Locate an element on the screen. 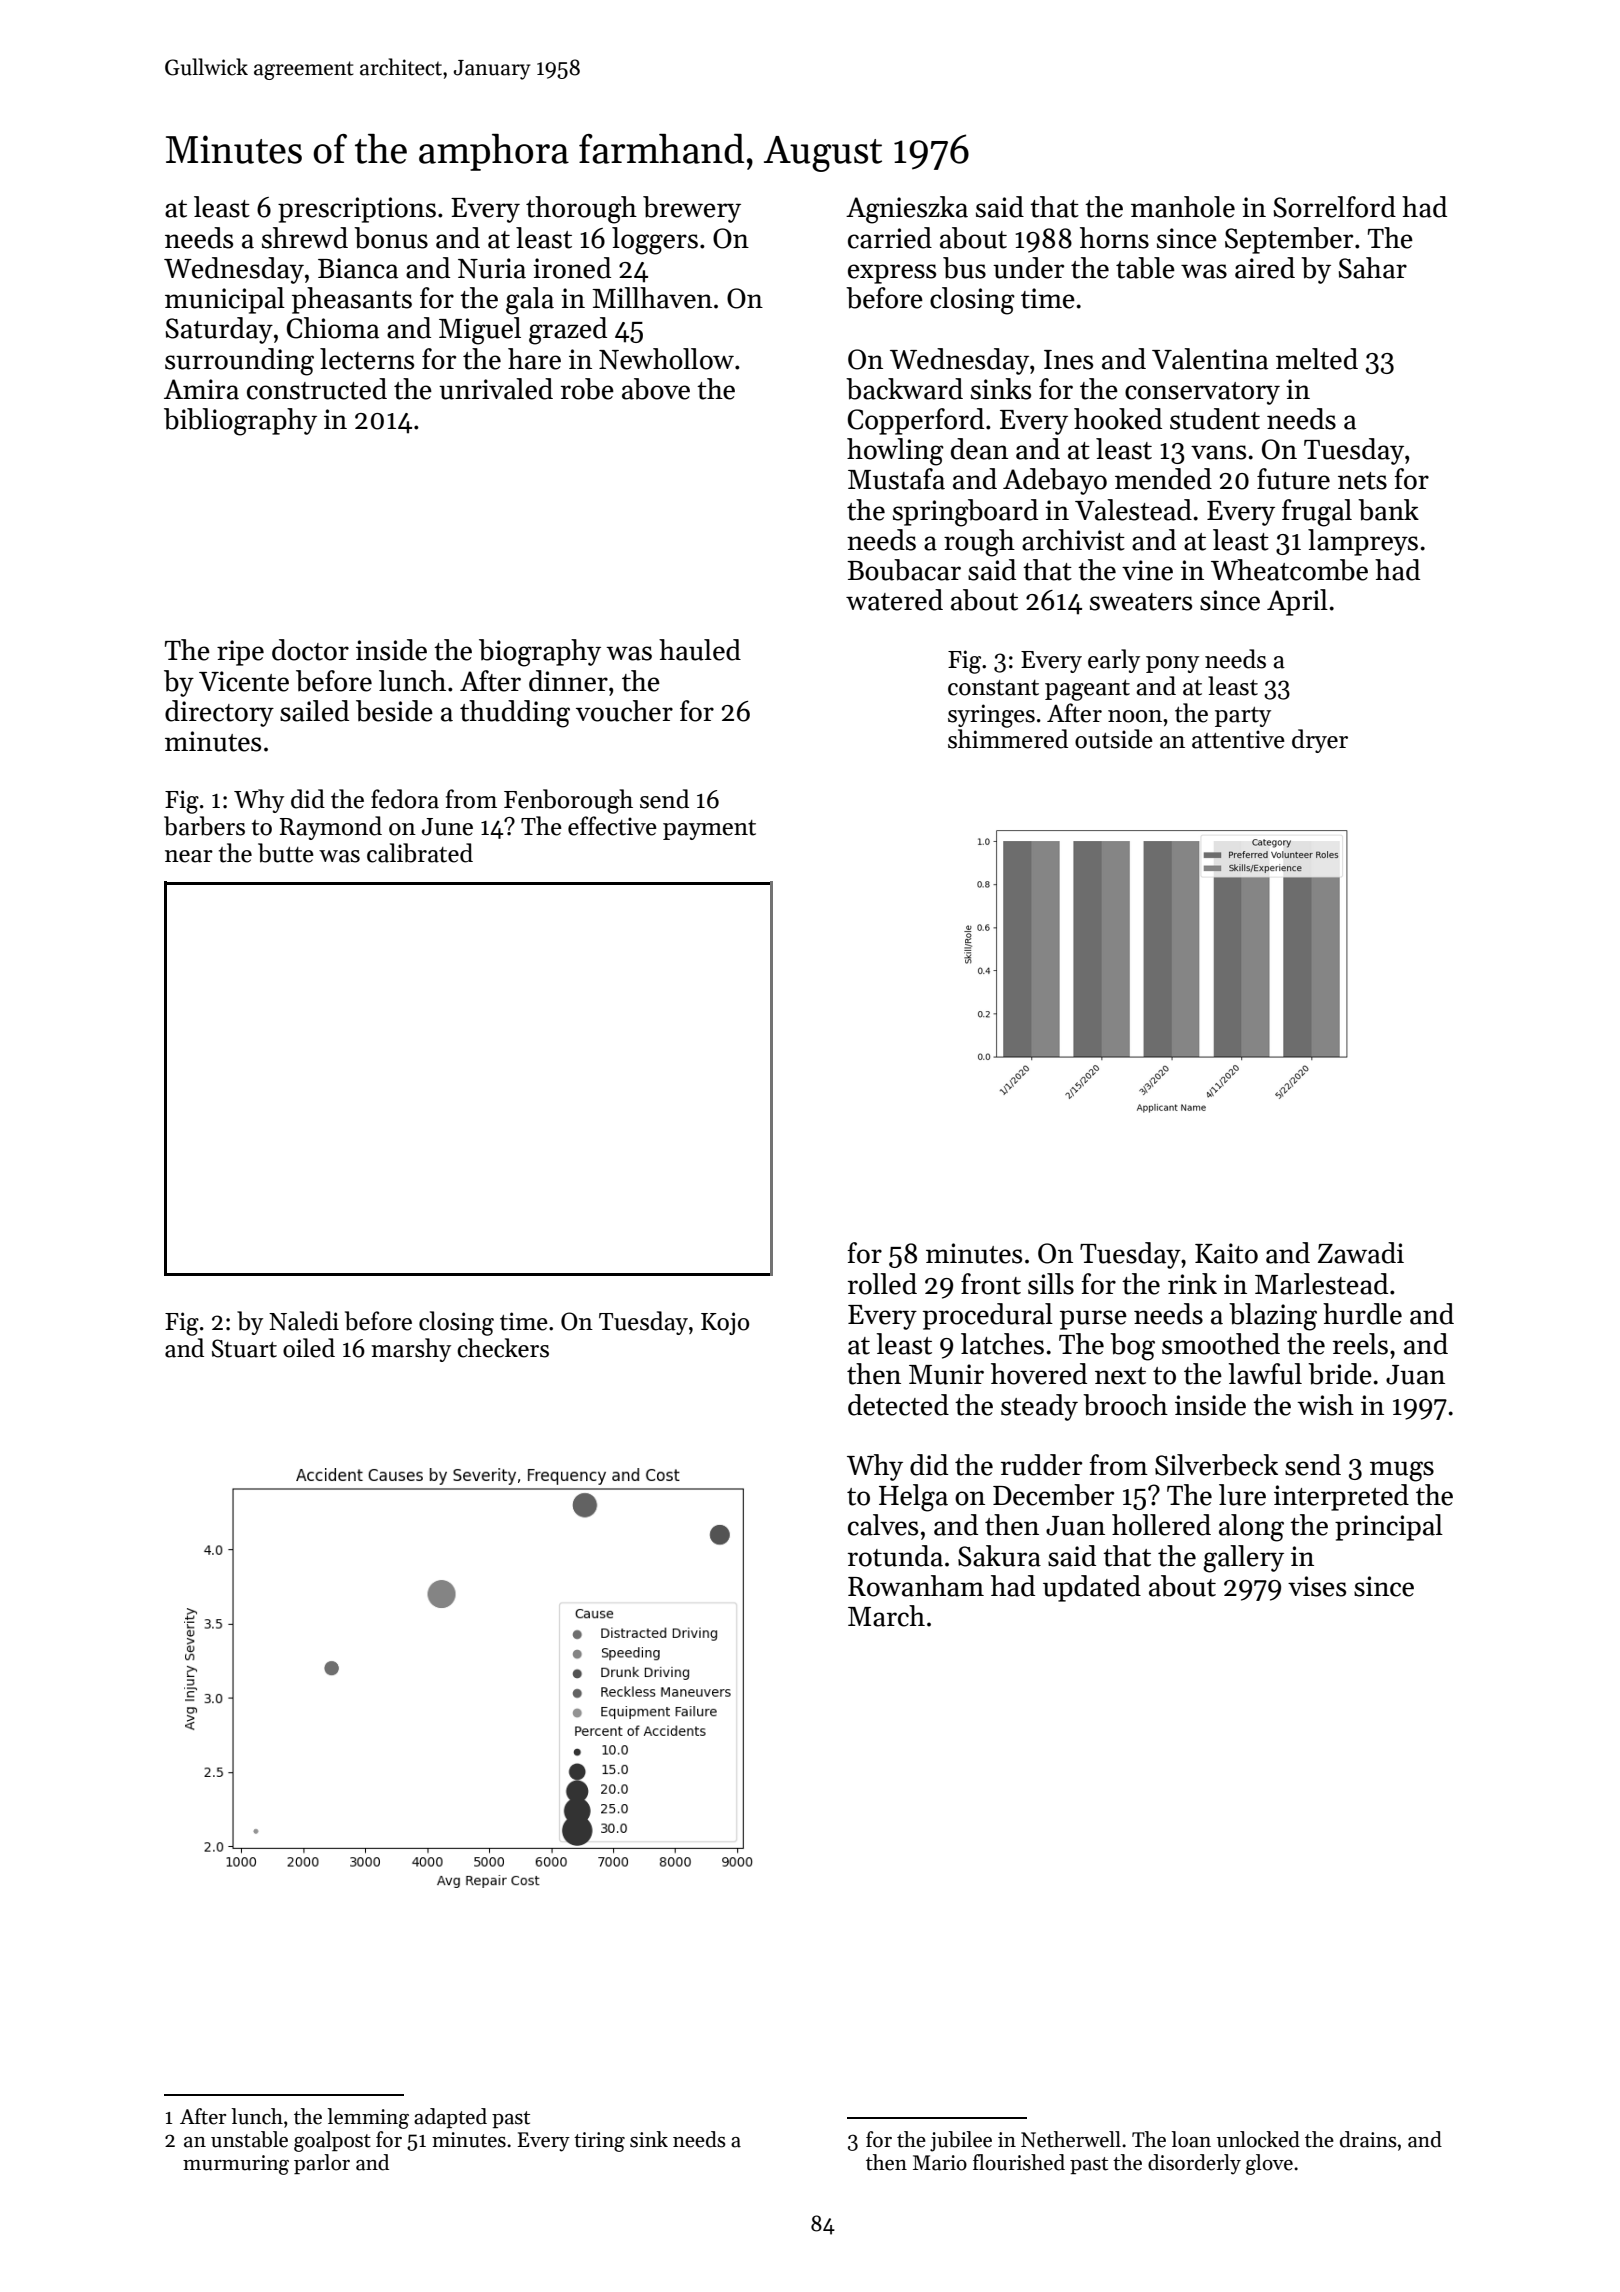 This screenshot has width=1620, height=2292. parlor is located at coordinates (322, 2164).
